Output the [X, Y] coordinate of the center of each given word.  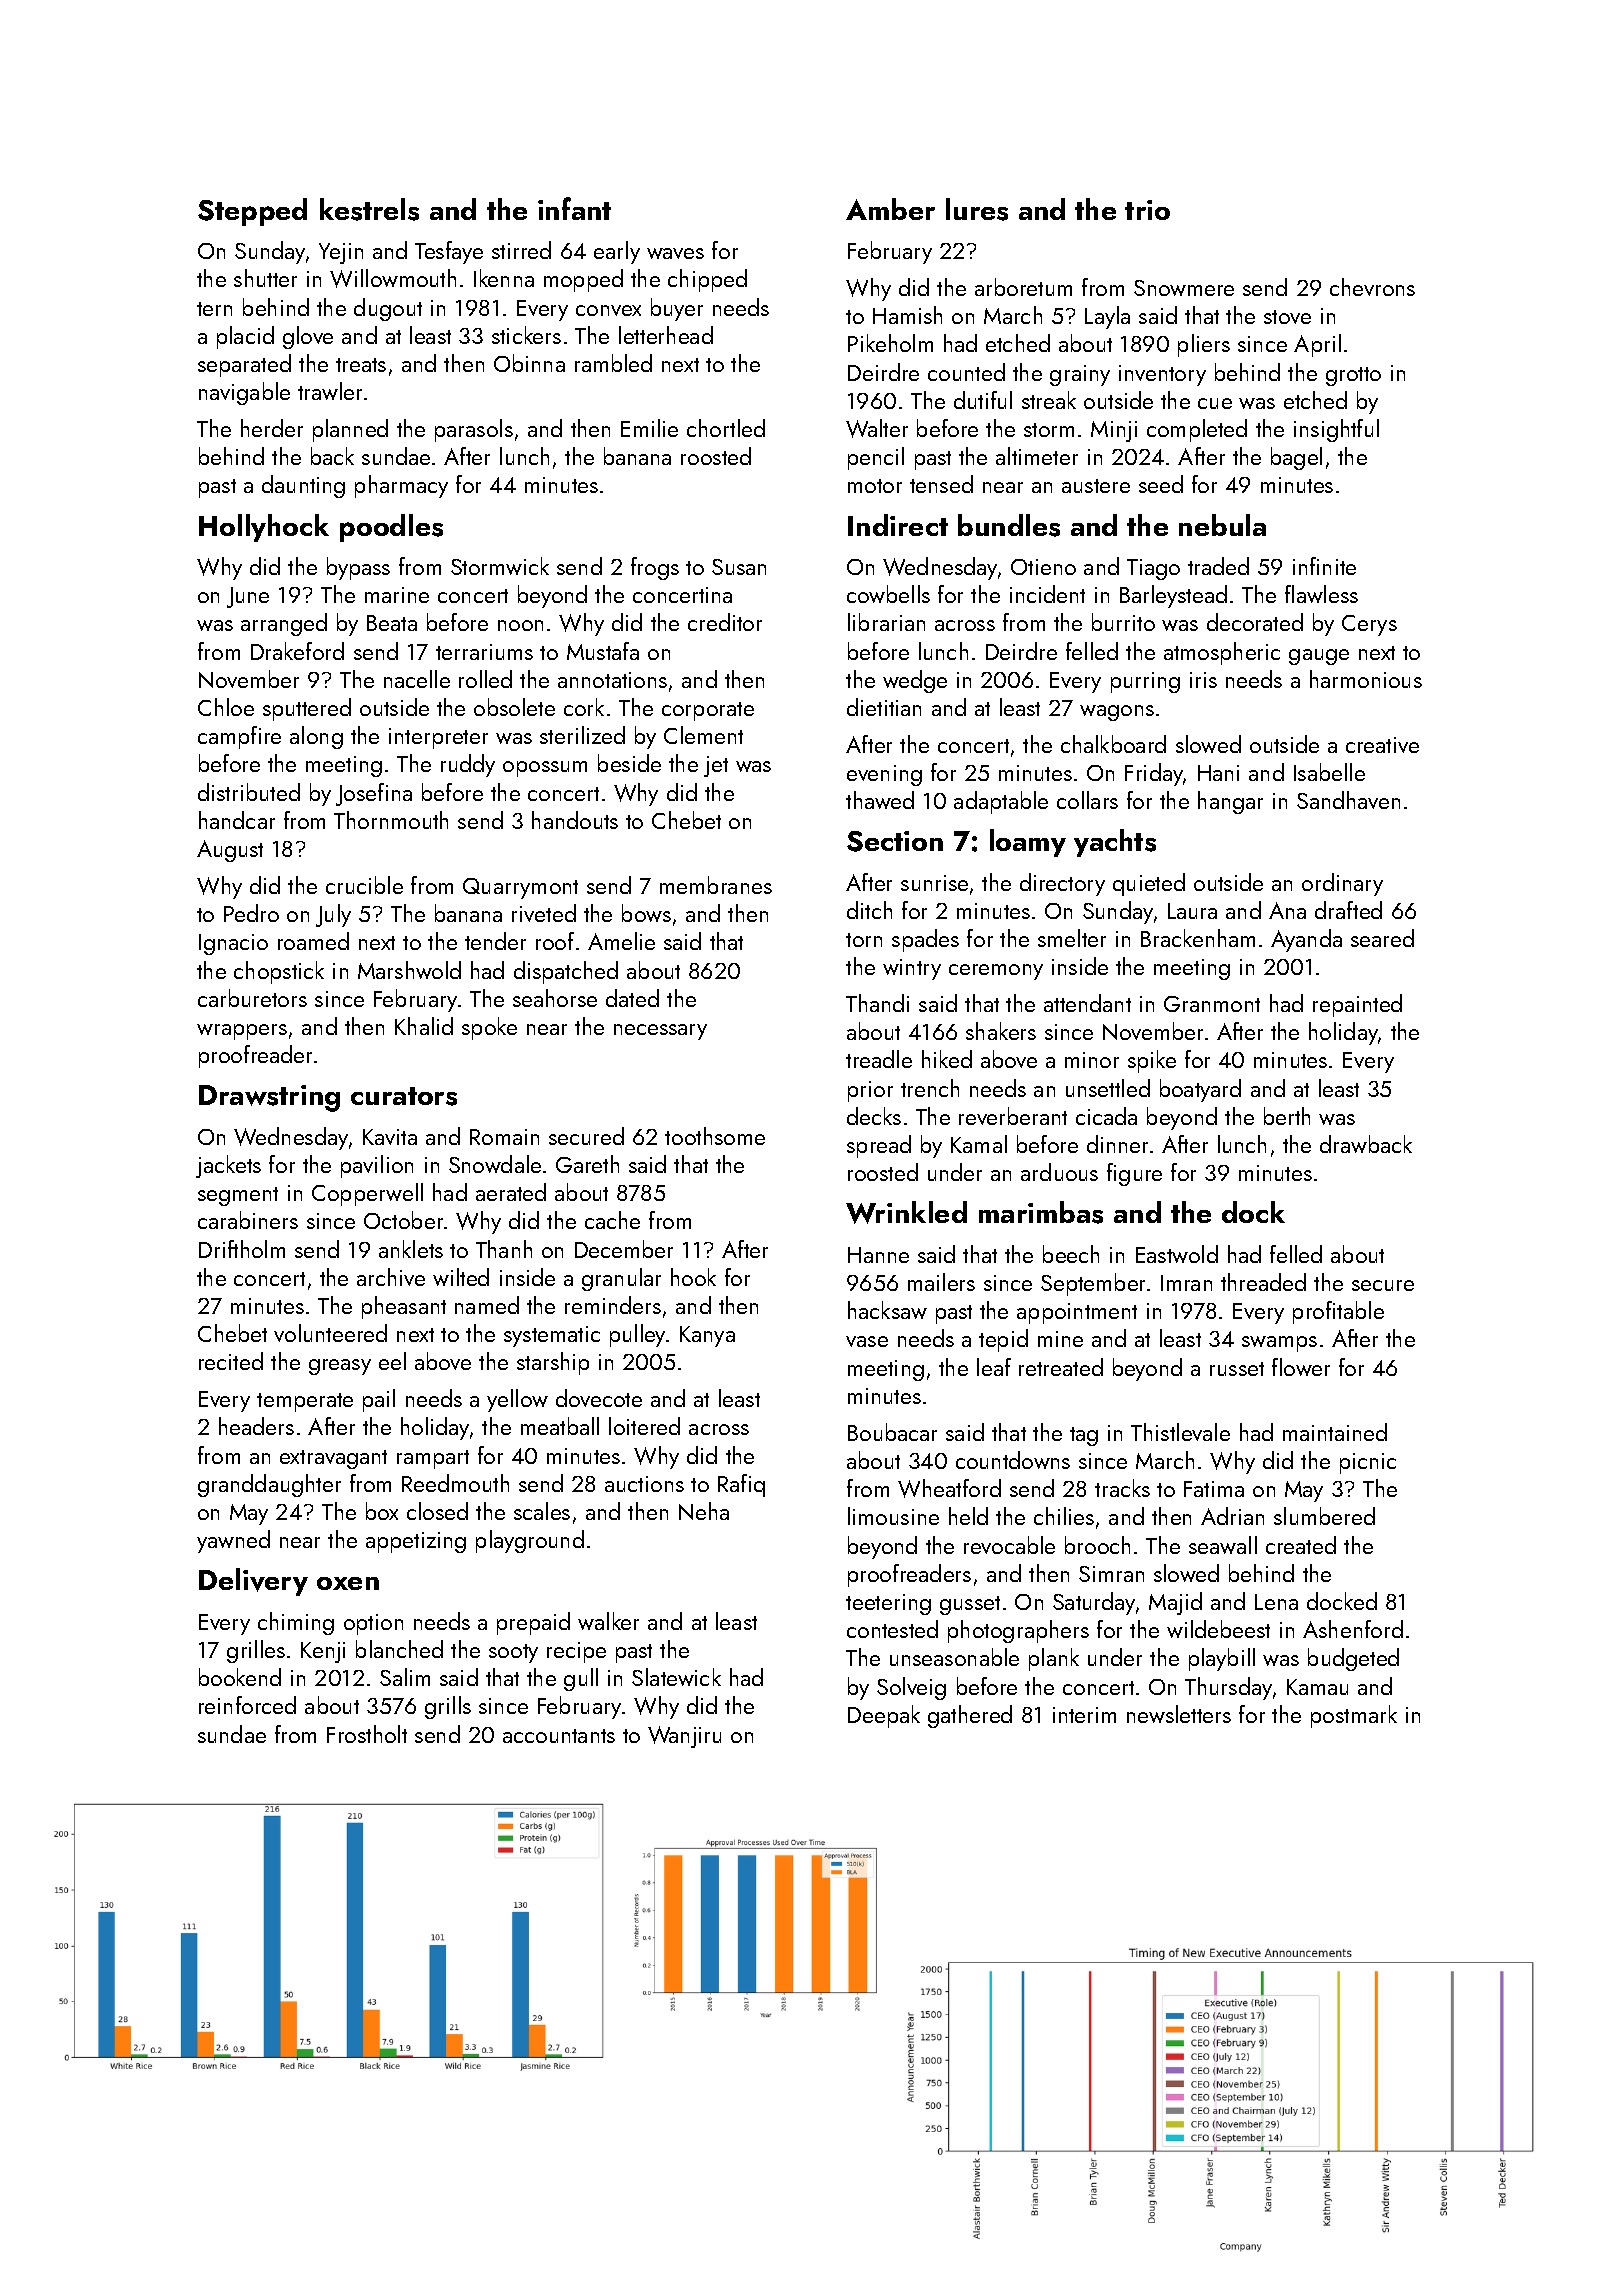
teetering [888, 1604]
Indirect [898, 525]
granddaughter [269, 1485]
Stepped [252, 212]
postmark [1354, 1716]
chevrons [1372, 287]
